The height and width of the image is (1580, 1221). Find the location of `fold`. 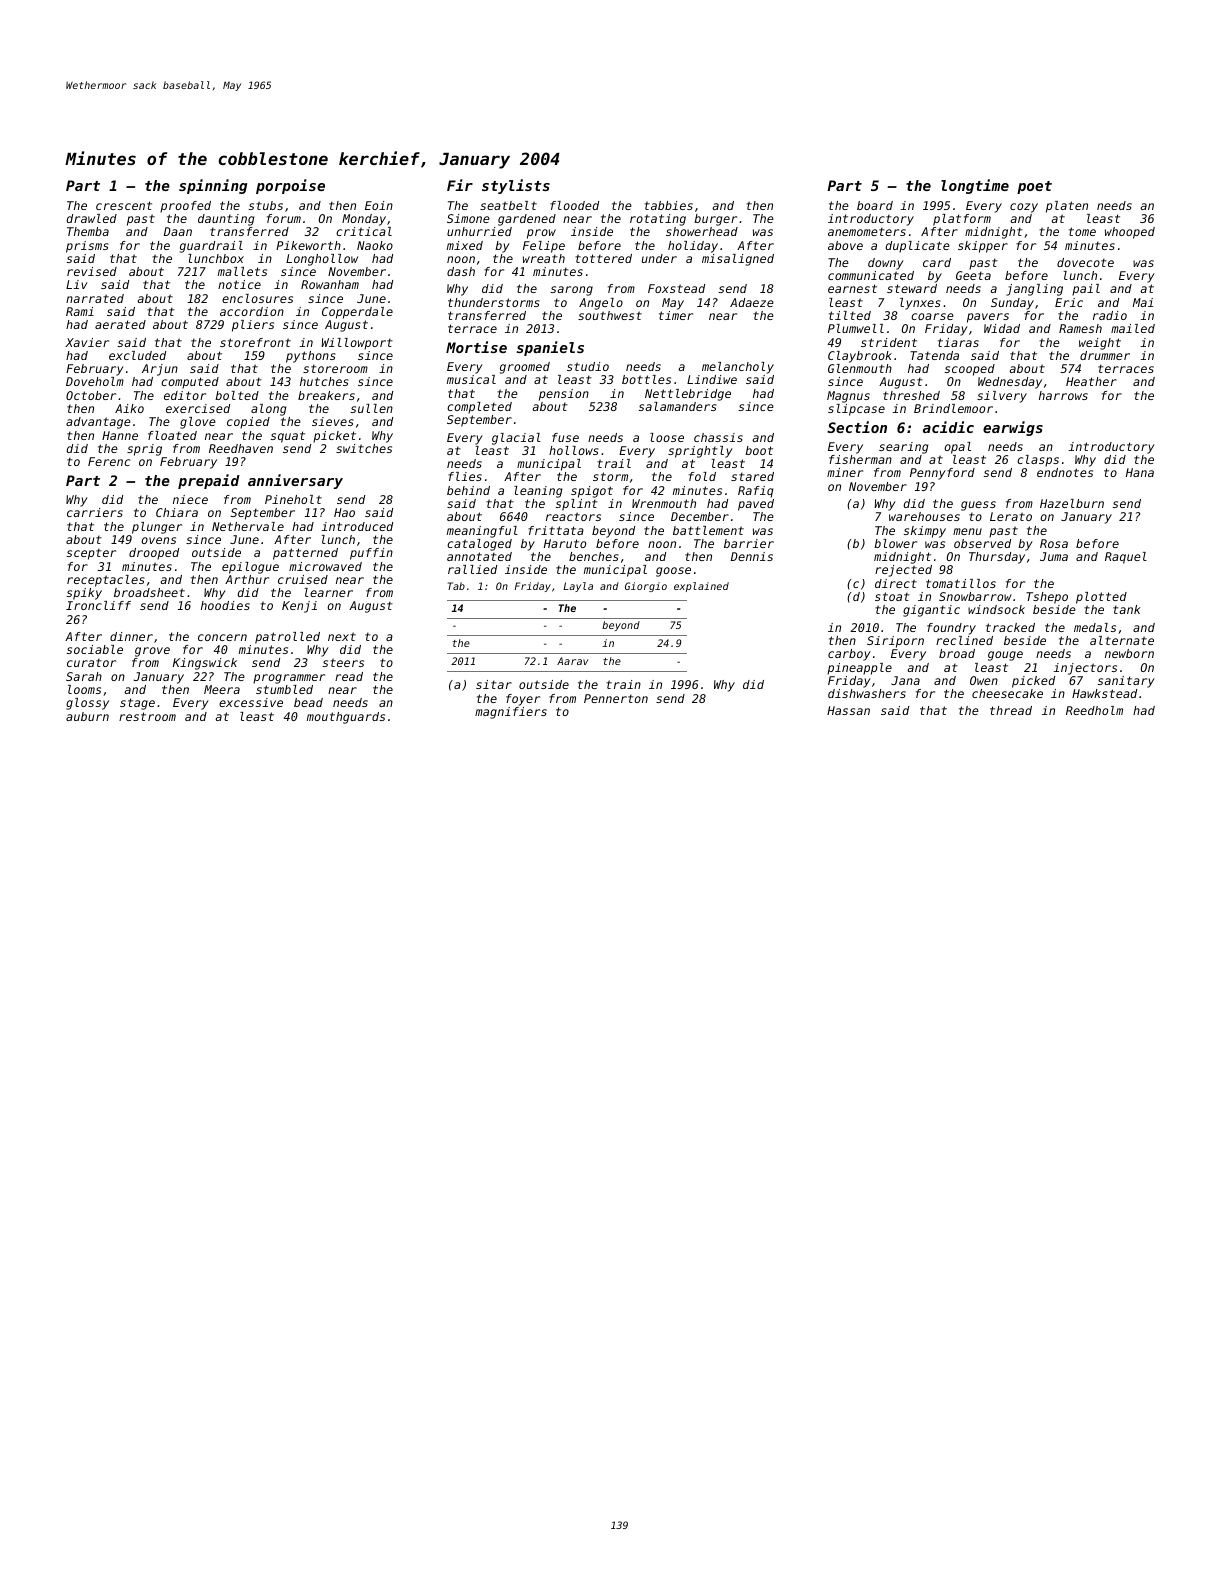

fold is located at coordinates (702, 476).
